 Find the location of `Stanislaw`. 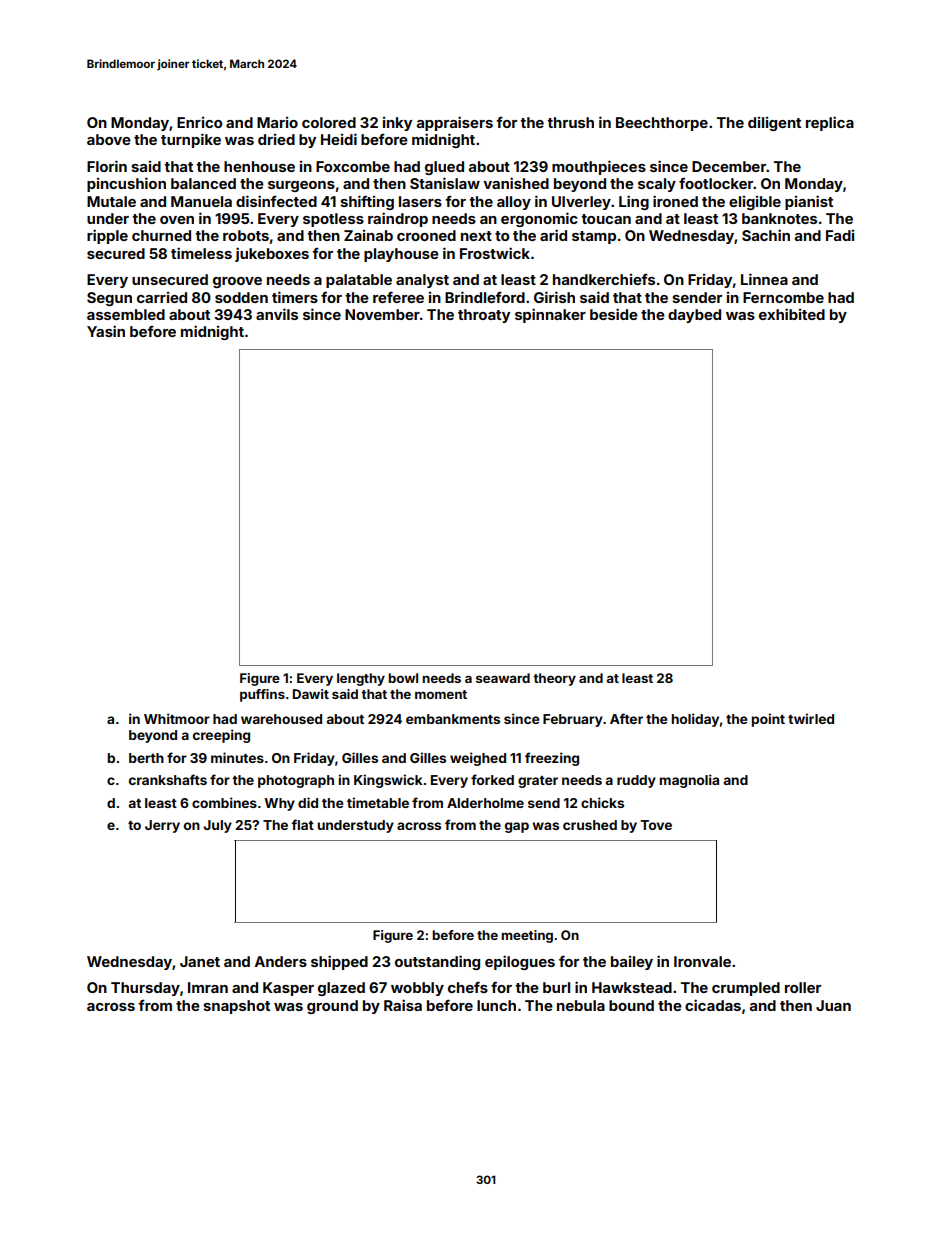

Stanislaw is located at coordinates (445, 183).
